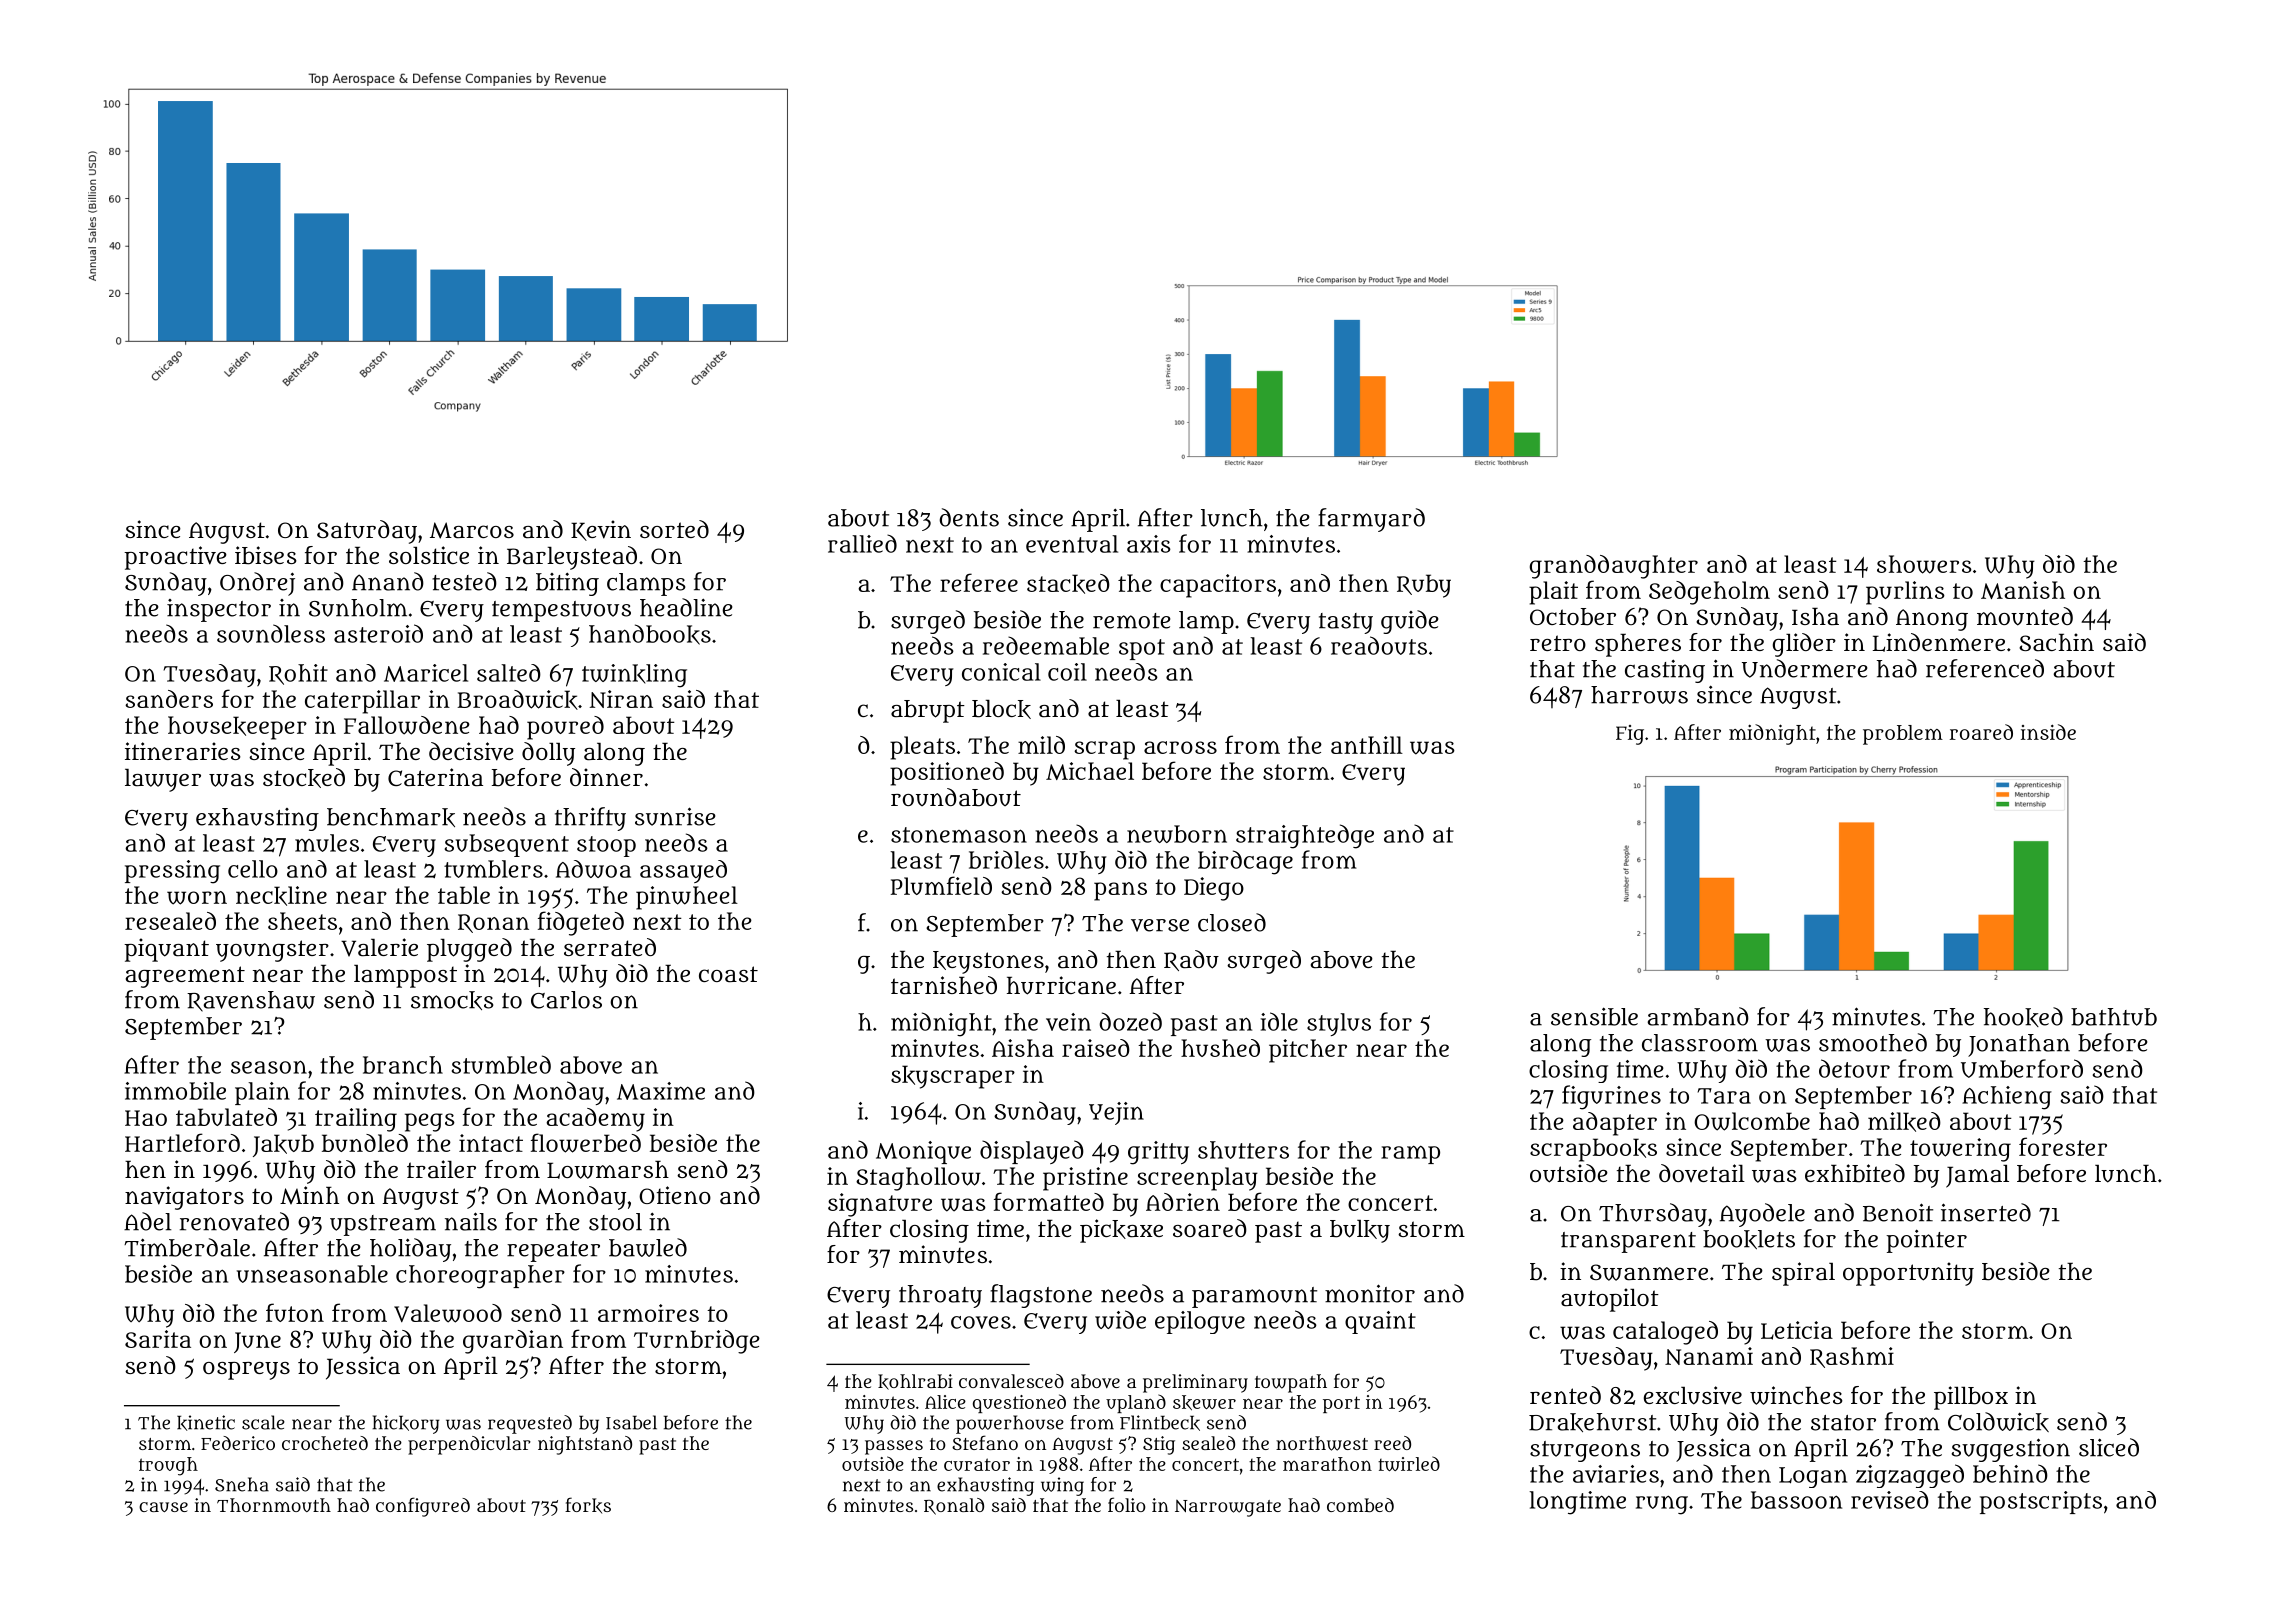 The image size is (2292, 1620). Describe the element at coordinates (1371, 520) in the screenshot. I see `farmyard` at that location.
